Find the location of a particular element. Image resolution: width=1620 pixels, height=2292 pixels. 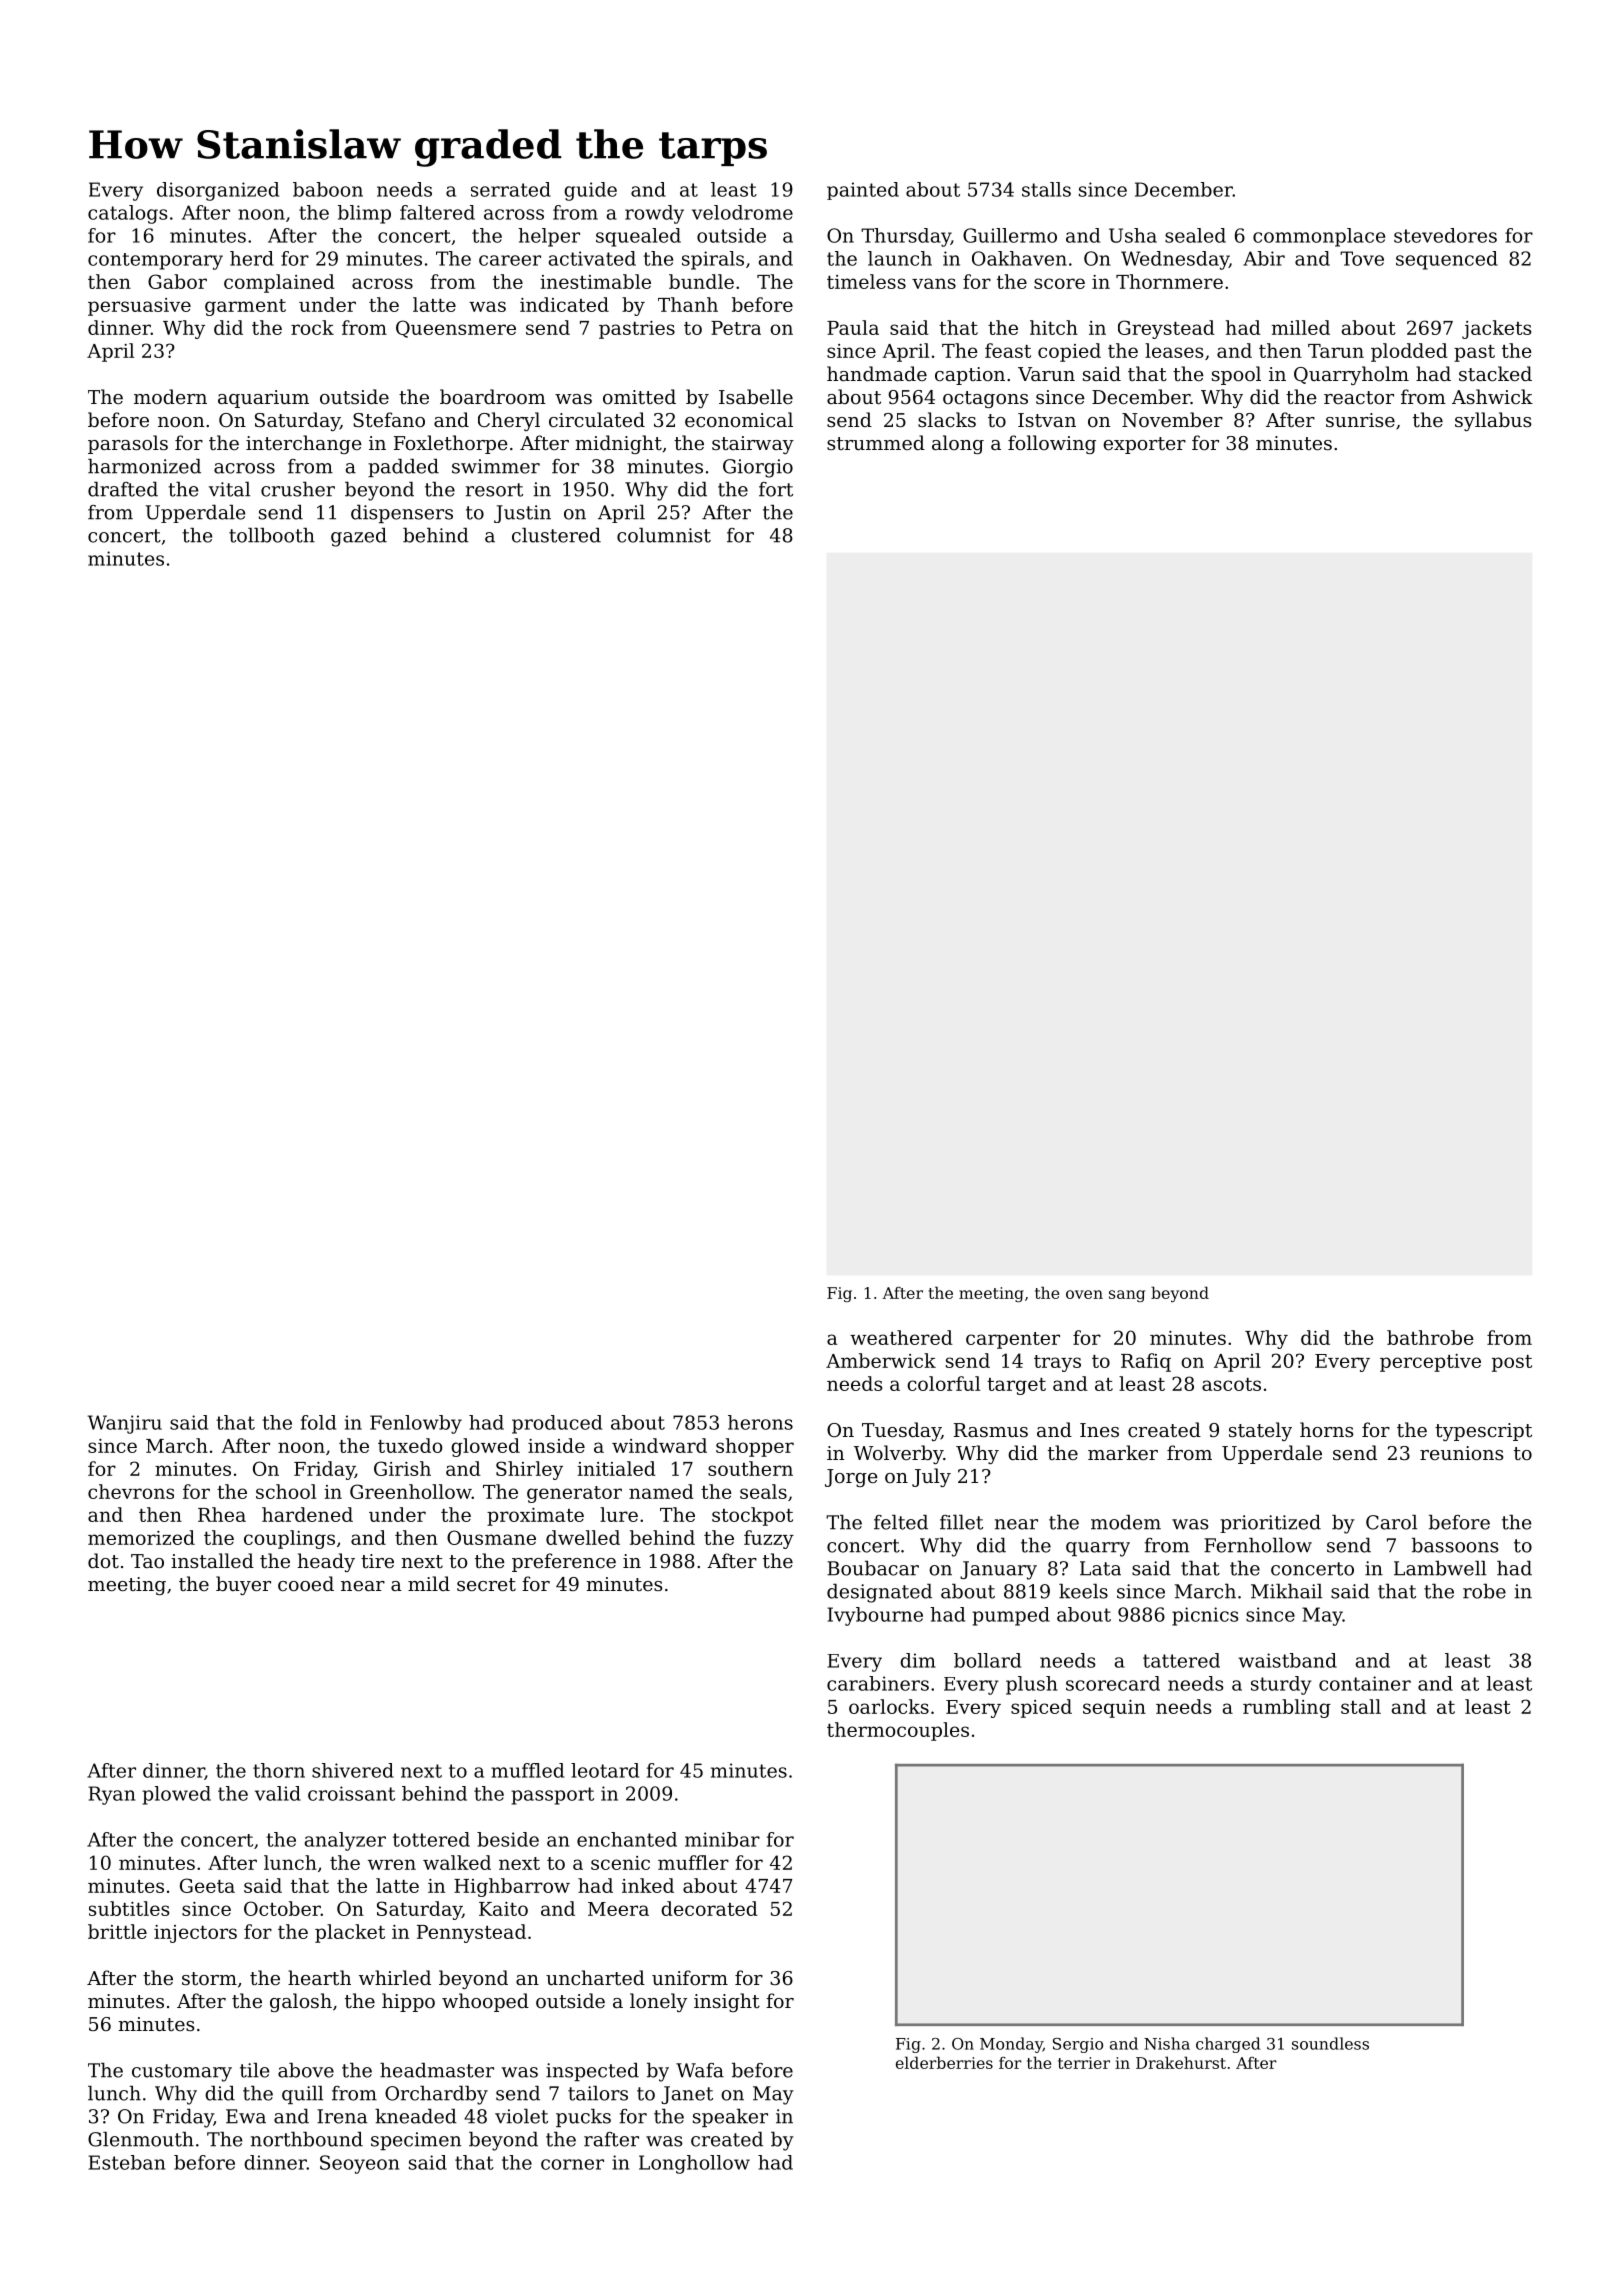

shivered is located at coordinates (353, 1770).
